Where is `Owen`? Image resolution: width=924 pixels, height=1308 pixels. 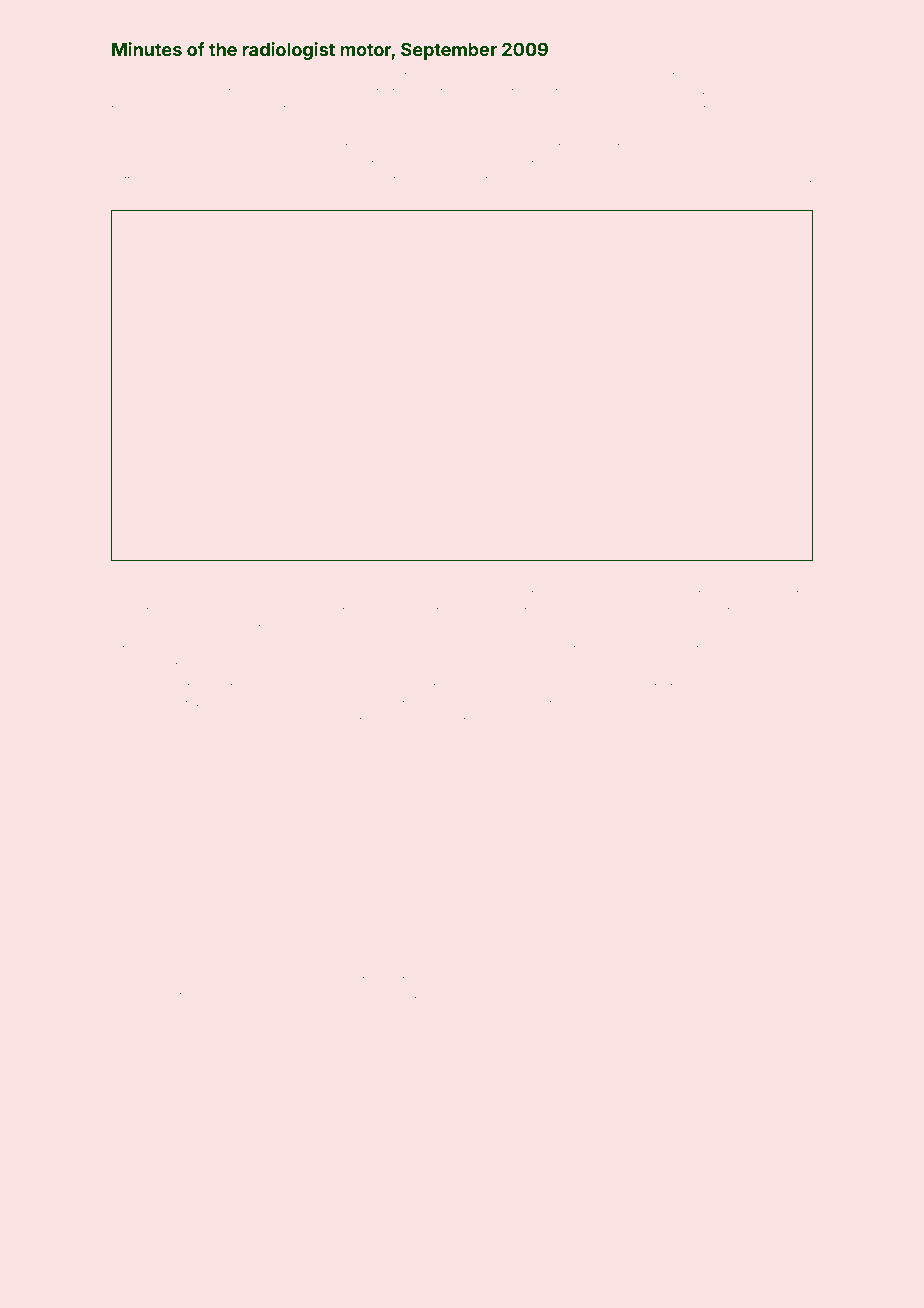
Owen is located at coordinates (185, 593).
